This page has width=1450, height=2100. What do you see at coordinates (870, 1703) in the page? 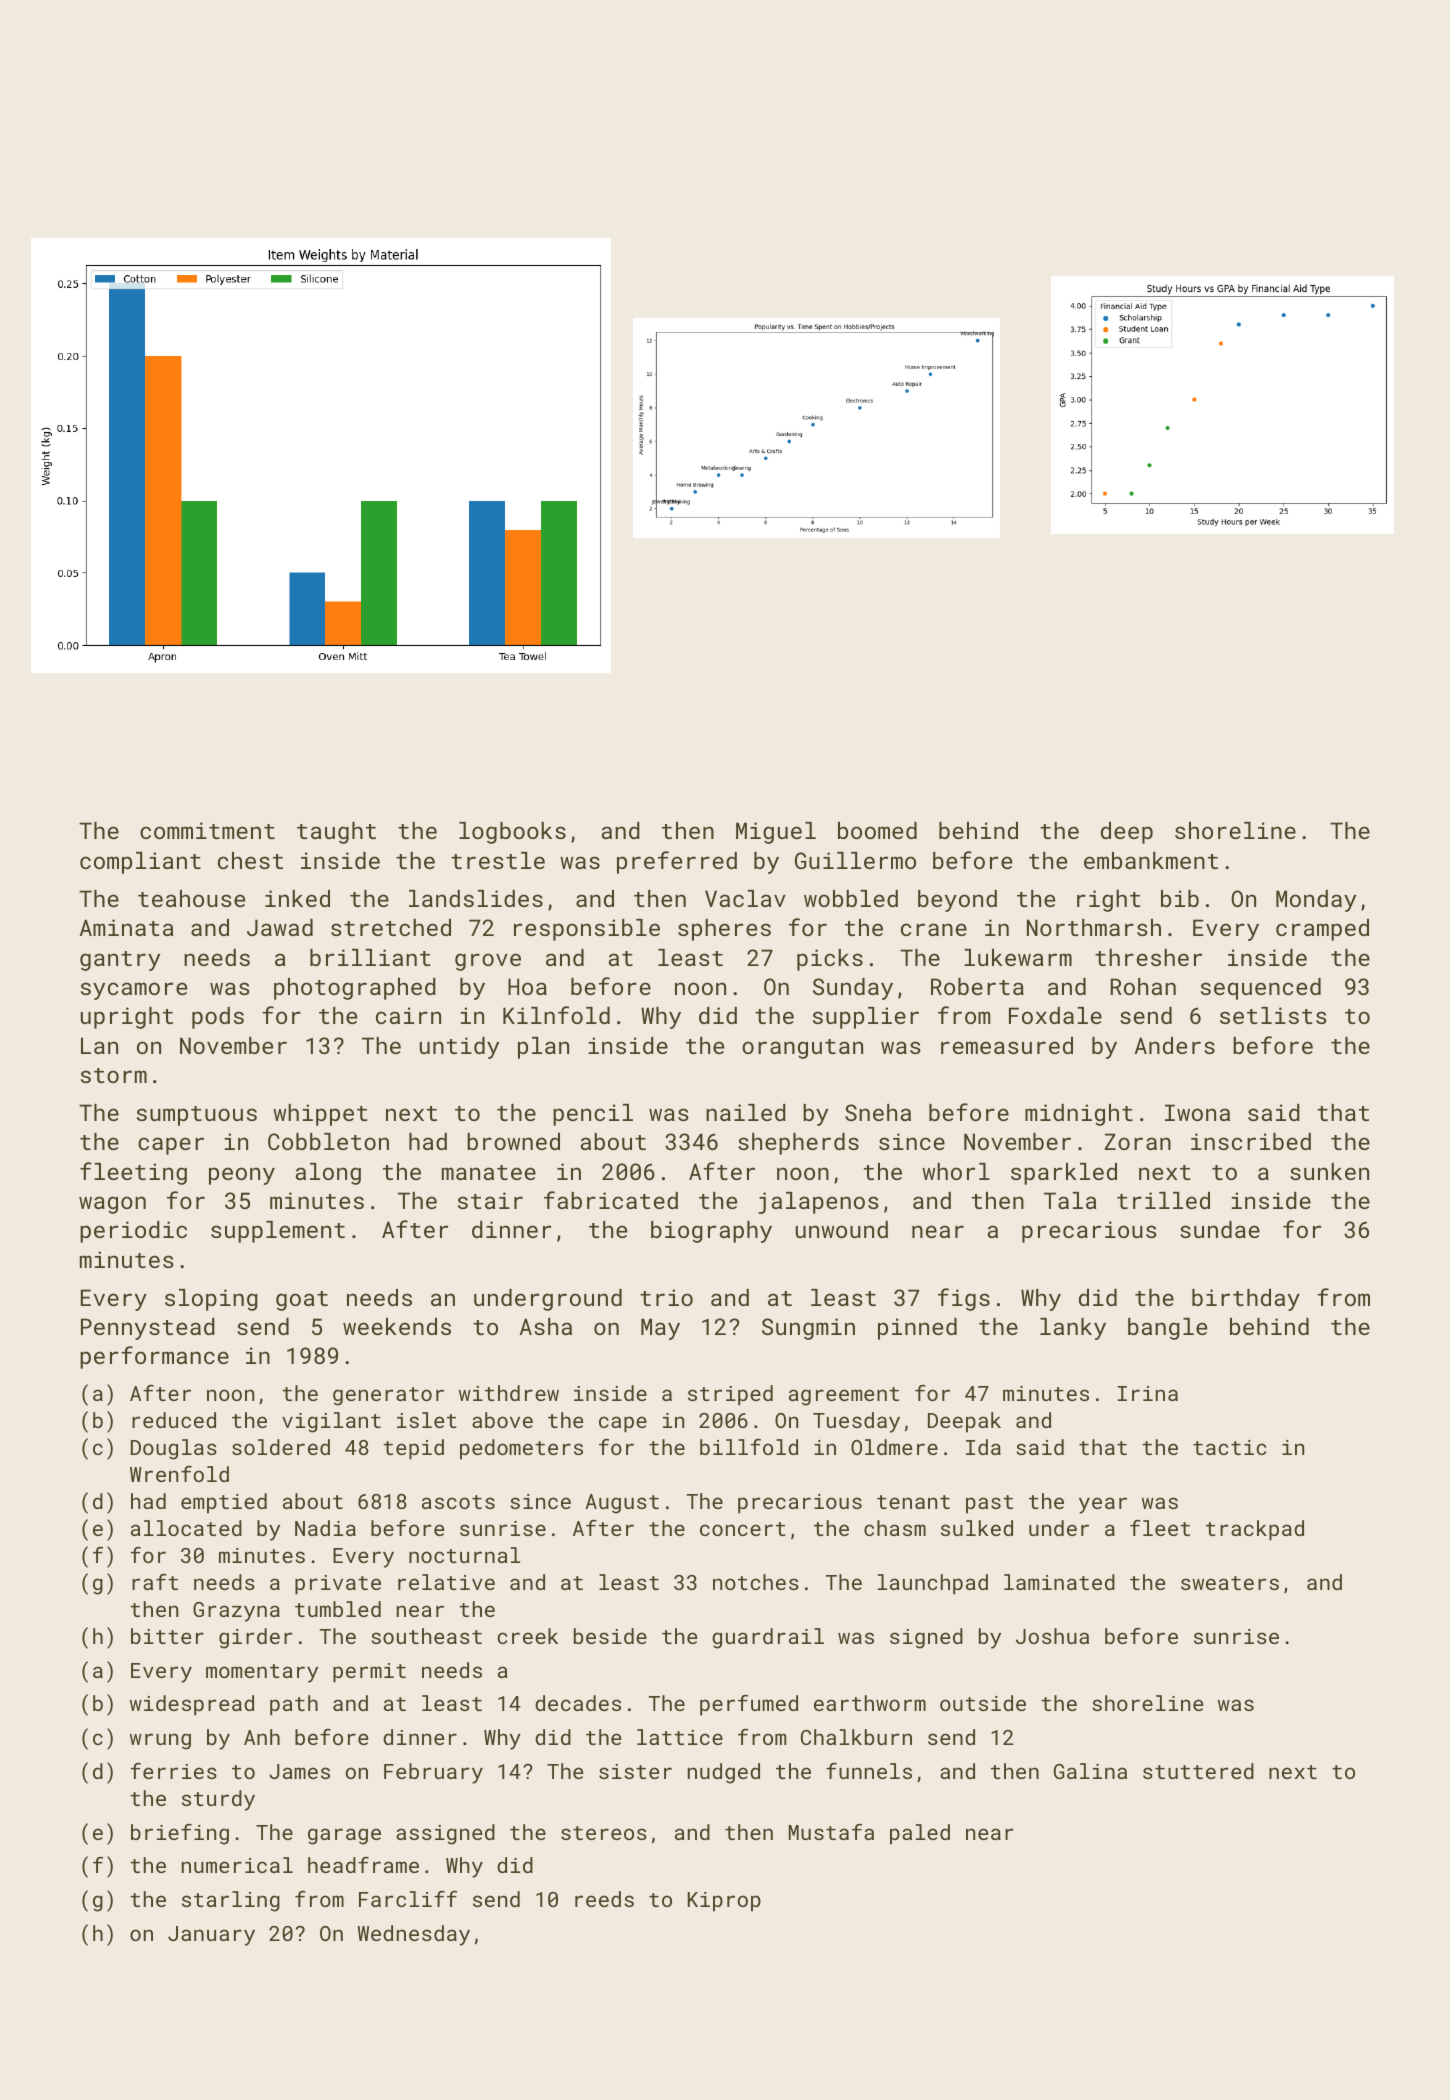
I see `earthworm` at bounding box center [870, 1703].
